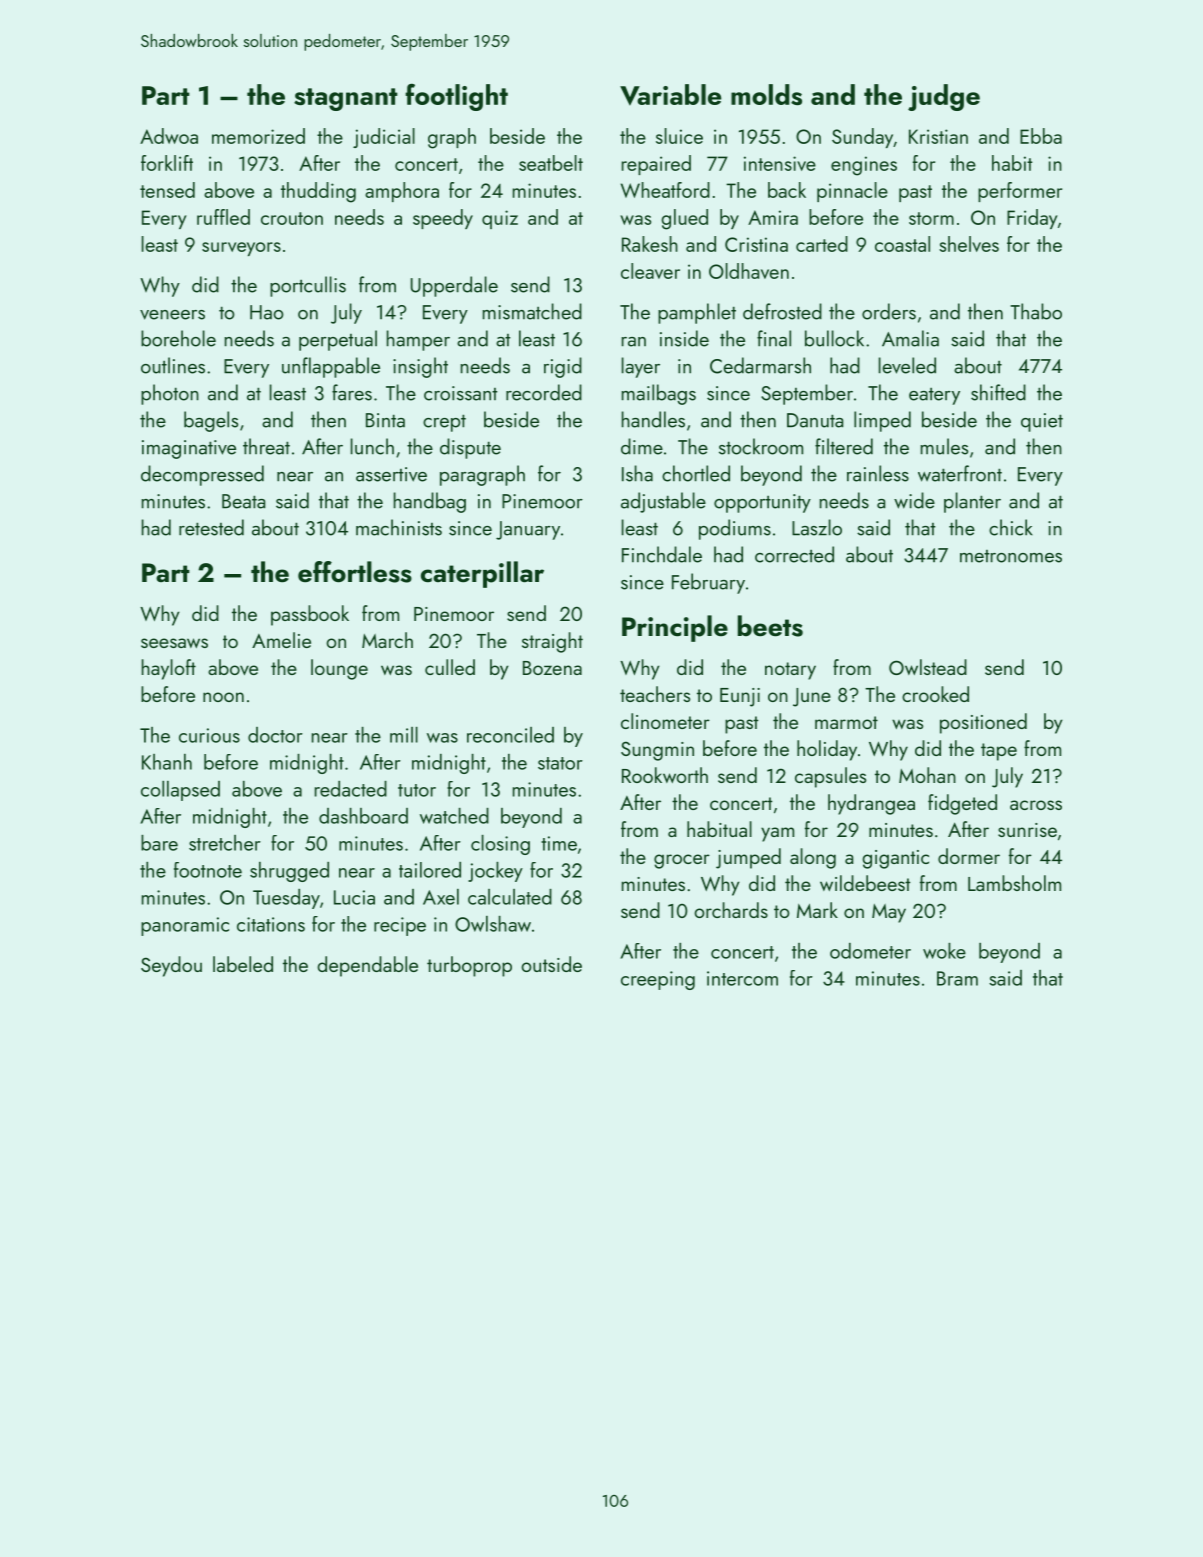 The height and width of the screenshot is (1557, 1203). I want to click on cleaver, so click(650, 271).
